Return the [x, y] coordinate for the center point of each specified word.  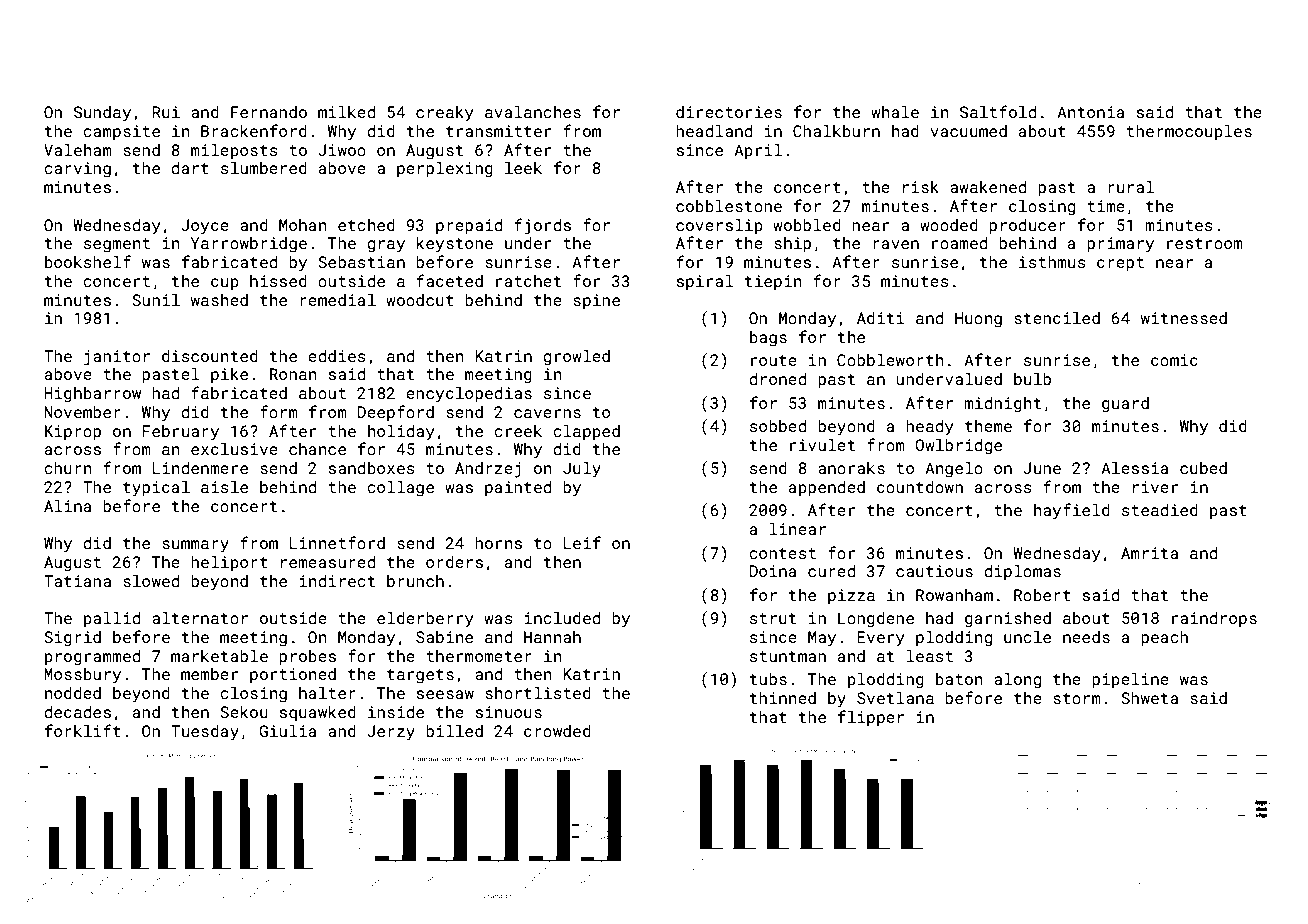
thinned [783, 698]
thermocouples [1189, 133]
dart [190, 168]
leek [523, 168]
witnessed [1184, 318]
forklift [83, 730]
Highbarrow [92, 395]
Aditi [881, 318]
